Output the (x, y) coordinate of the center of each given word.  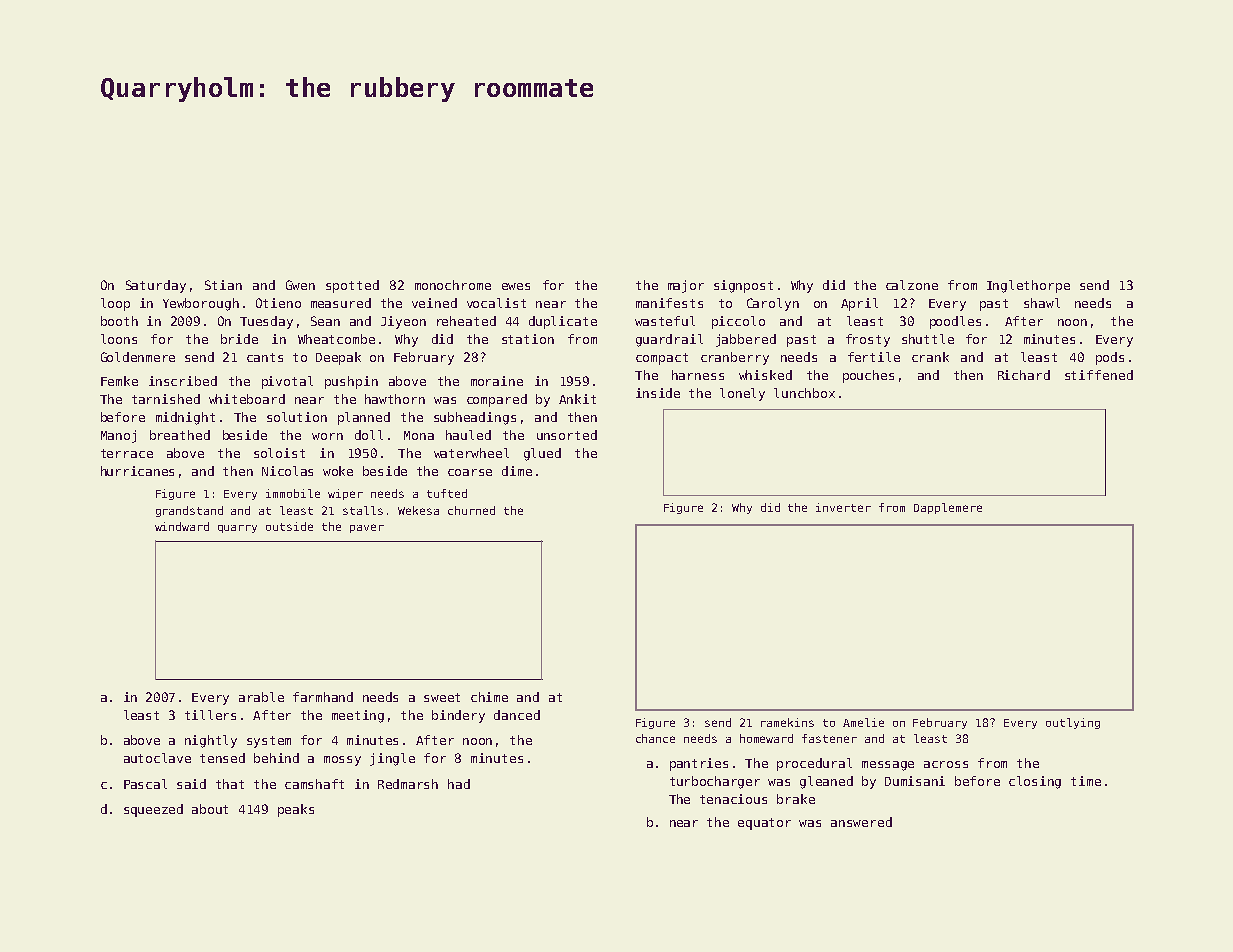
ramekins (787, 722)
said (191, 784)
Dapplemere (948, 508)
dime (517, 471)
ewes (516, 286)
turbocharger (715, 782)
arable (261, 697)
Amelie (863, 722)
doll (369, 435)
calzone (912, 285)
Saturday (156, 286)
